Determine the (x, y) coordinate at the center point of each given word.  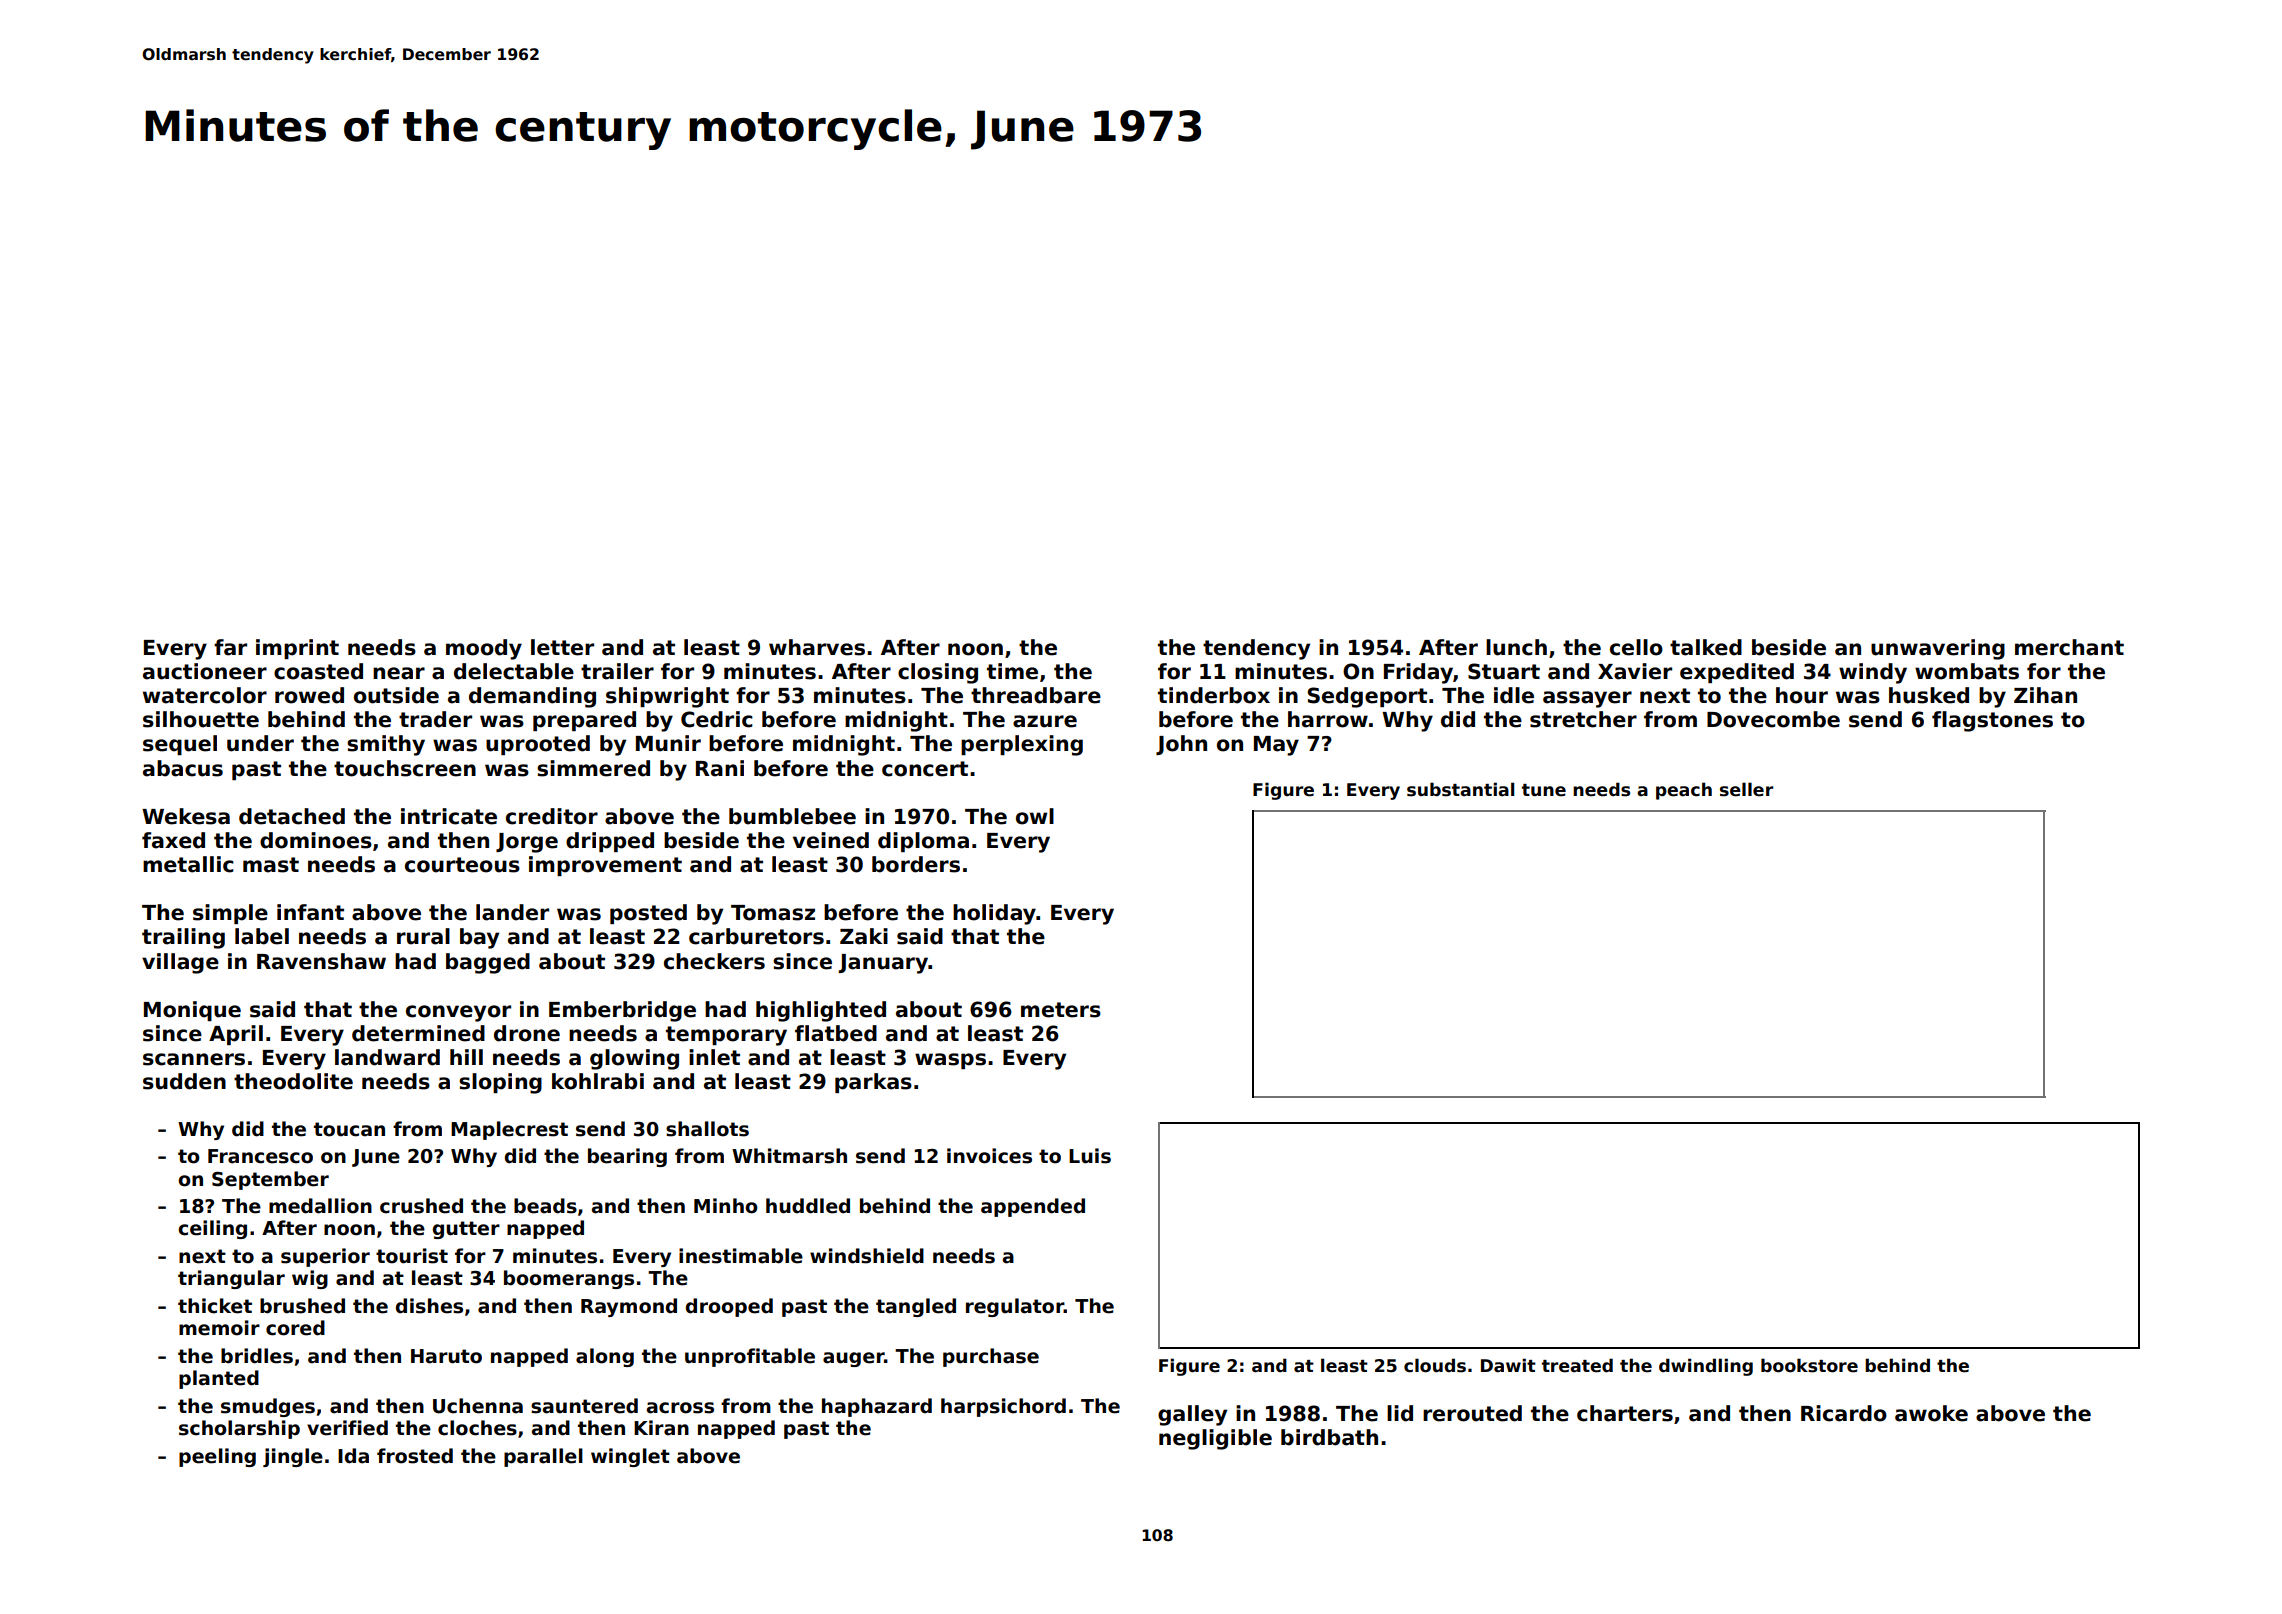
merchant (2069, 647)
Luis (1090, 1156)
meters (1061, 1010)
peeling (217, 1457)
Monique (192, 1011)
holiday (994, 914)
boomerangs (569, 1279)
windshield (867, 1256)
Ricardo (1844, 1413)
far (230, 647)
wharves (817, 647)
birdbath (1329, 1437)
